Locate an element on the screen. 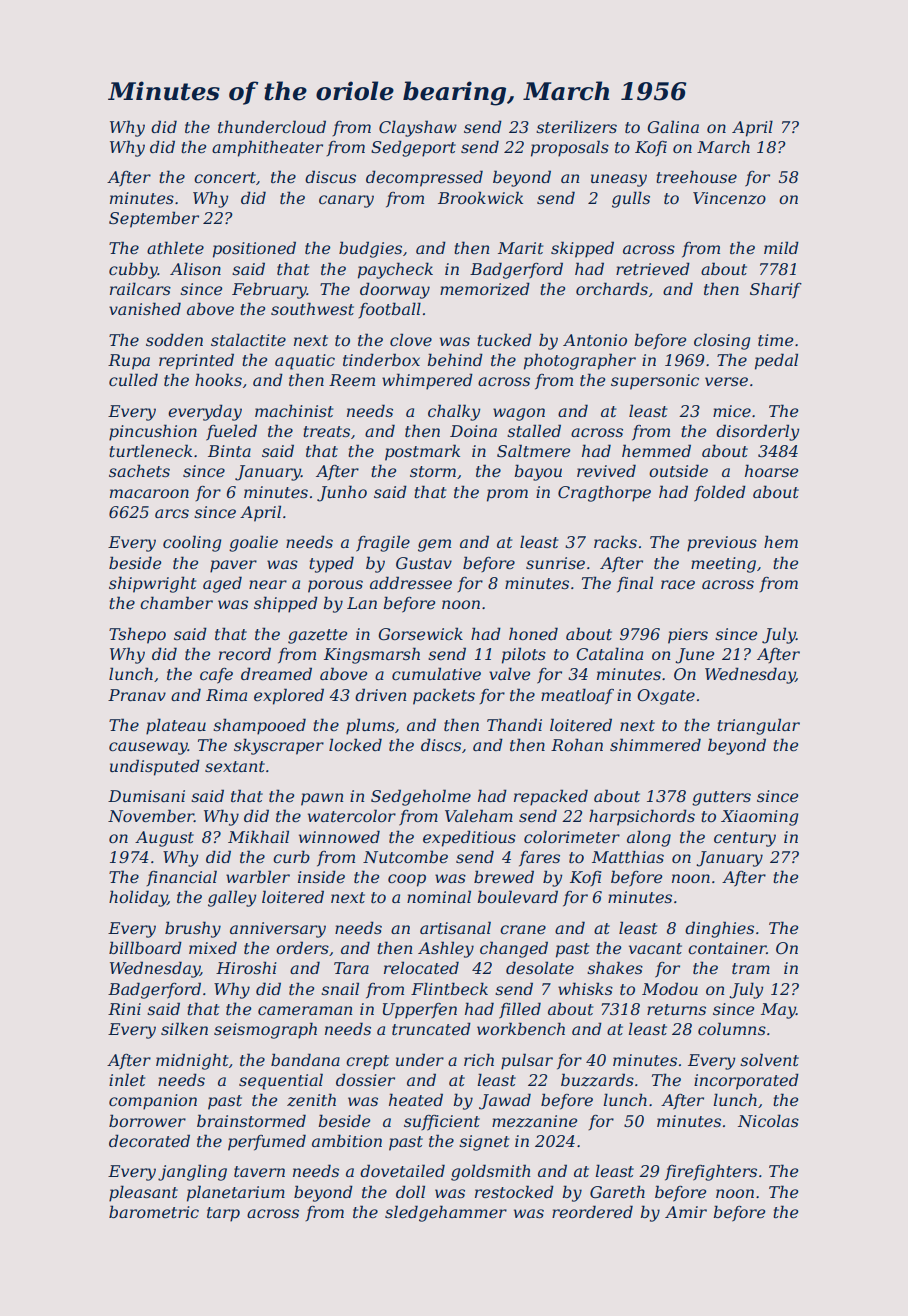 This screenshot has height=1316, width=908. concert is located at coordinates (225, 177).
